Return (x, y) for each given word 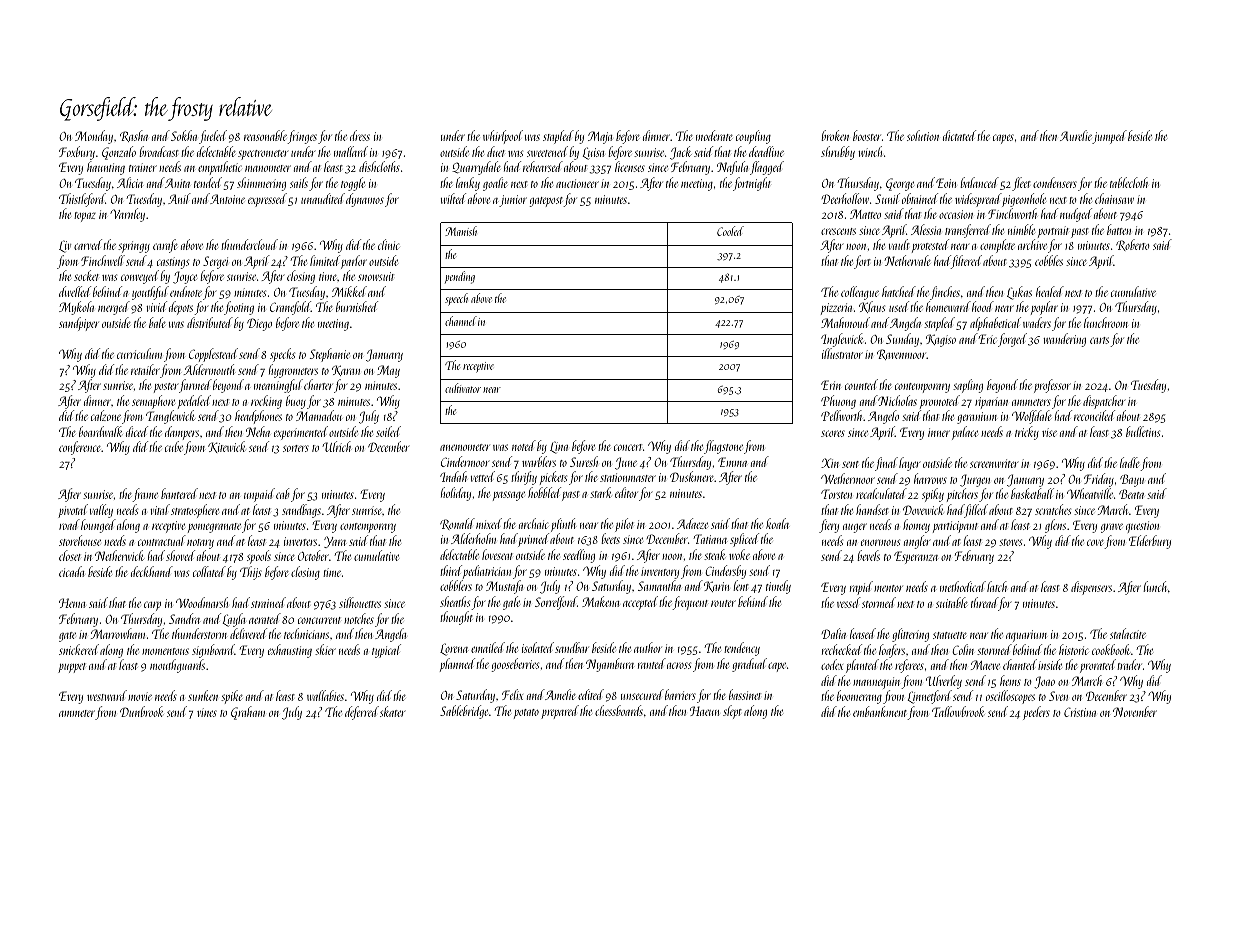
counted (861, 384)
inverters (300, 541)
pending (460, 277)
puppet (72, 668)
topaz (85, 217)
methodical (963, 586)
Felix (512, 694)
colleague (860, 293)
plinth (563, 525)
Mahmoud (845, 322)
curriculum (139, 353)
